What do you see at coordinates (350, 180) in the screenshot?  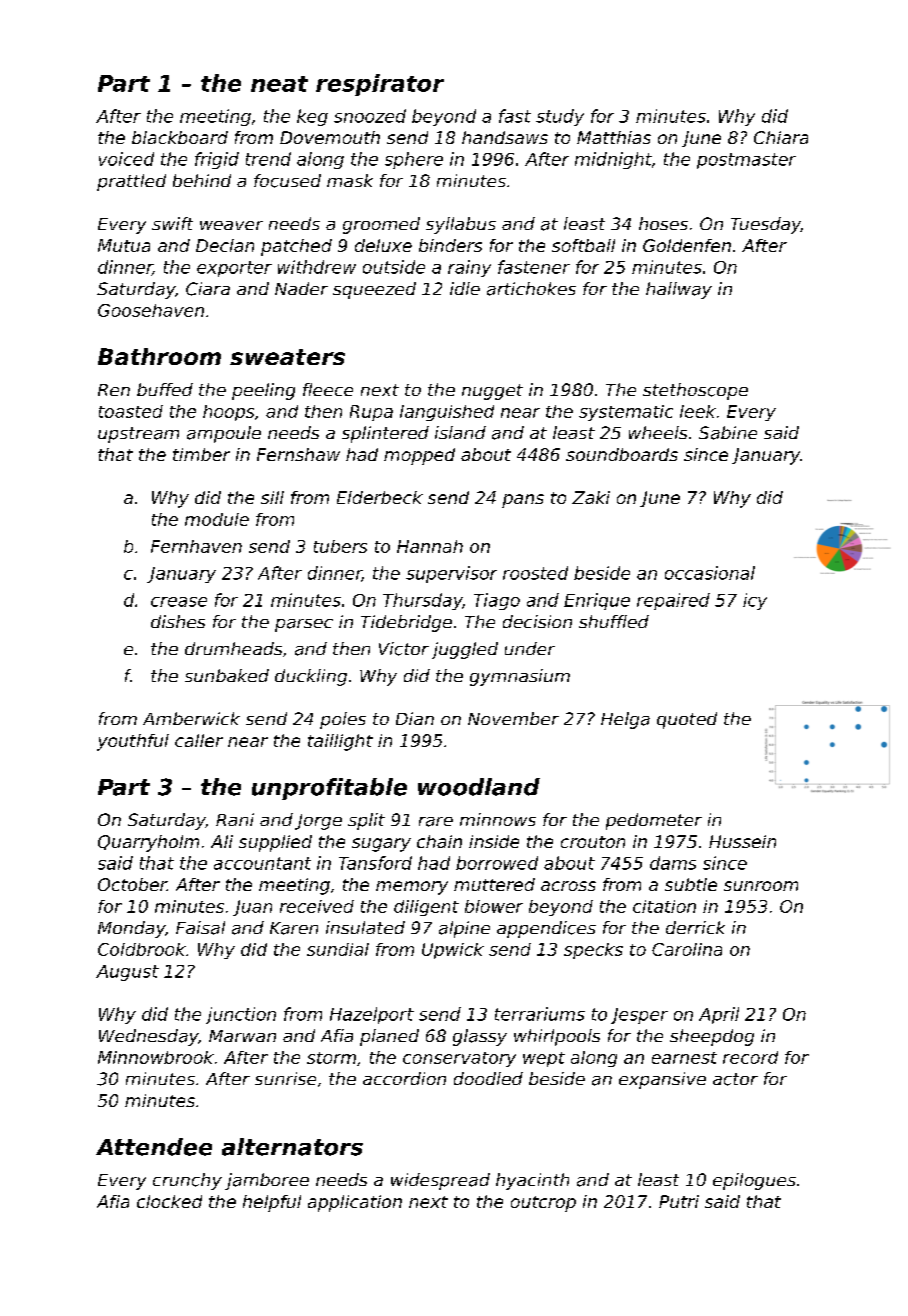 I see `mask` at bounding box center [350, 180].
